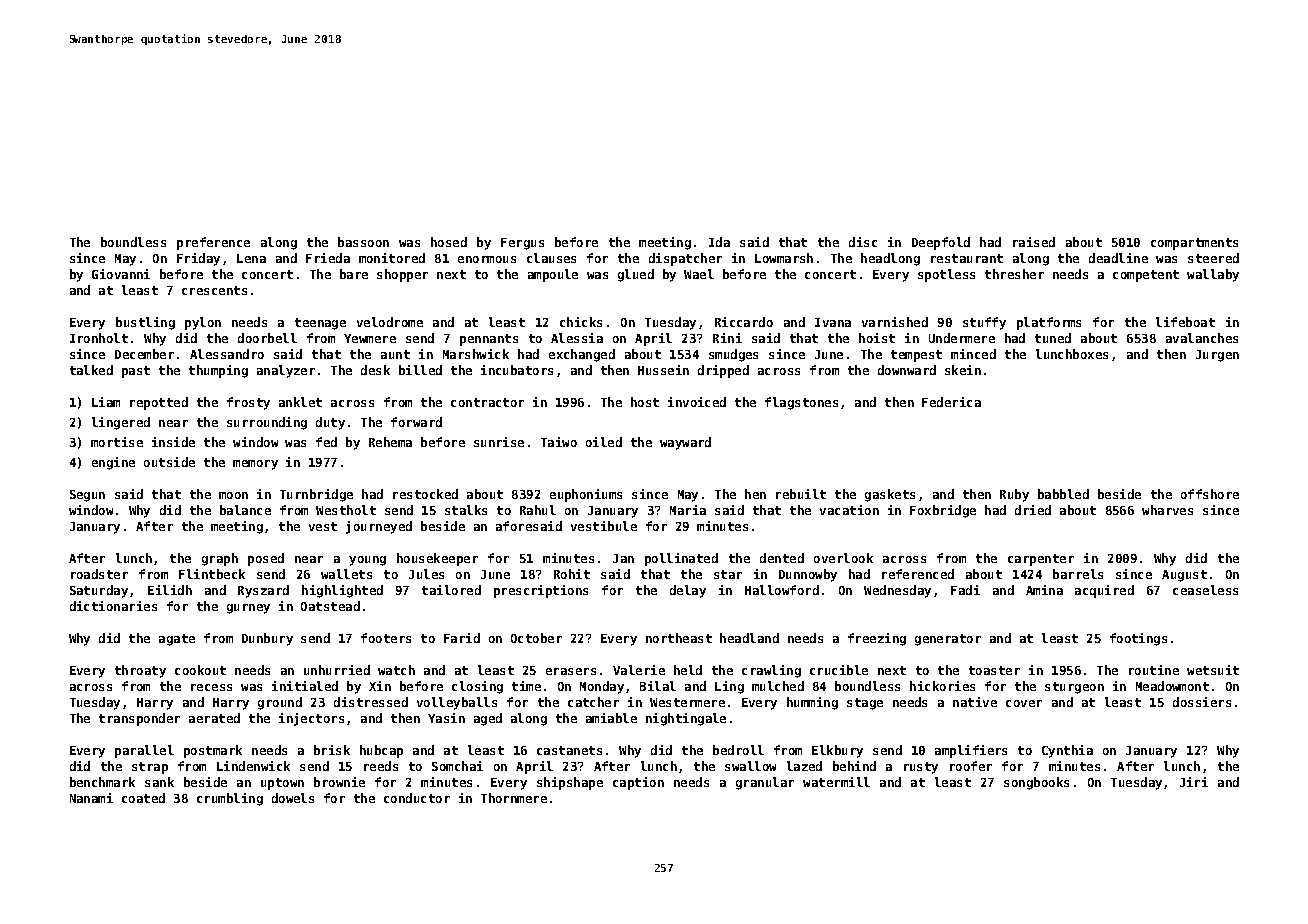 The width and height of the document is (1308, 924). Describe the element at coordinates (140, 671) in the document. I see `throaty` at that location.
